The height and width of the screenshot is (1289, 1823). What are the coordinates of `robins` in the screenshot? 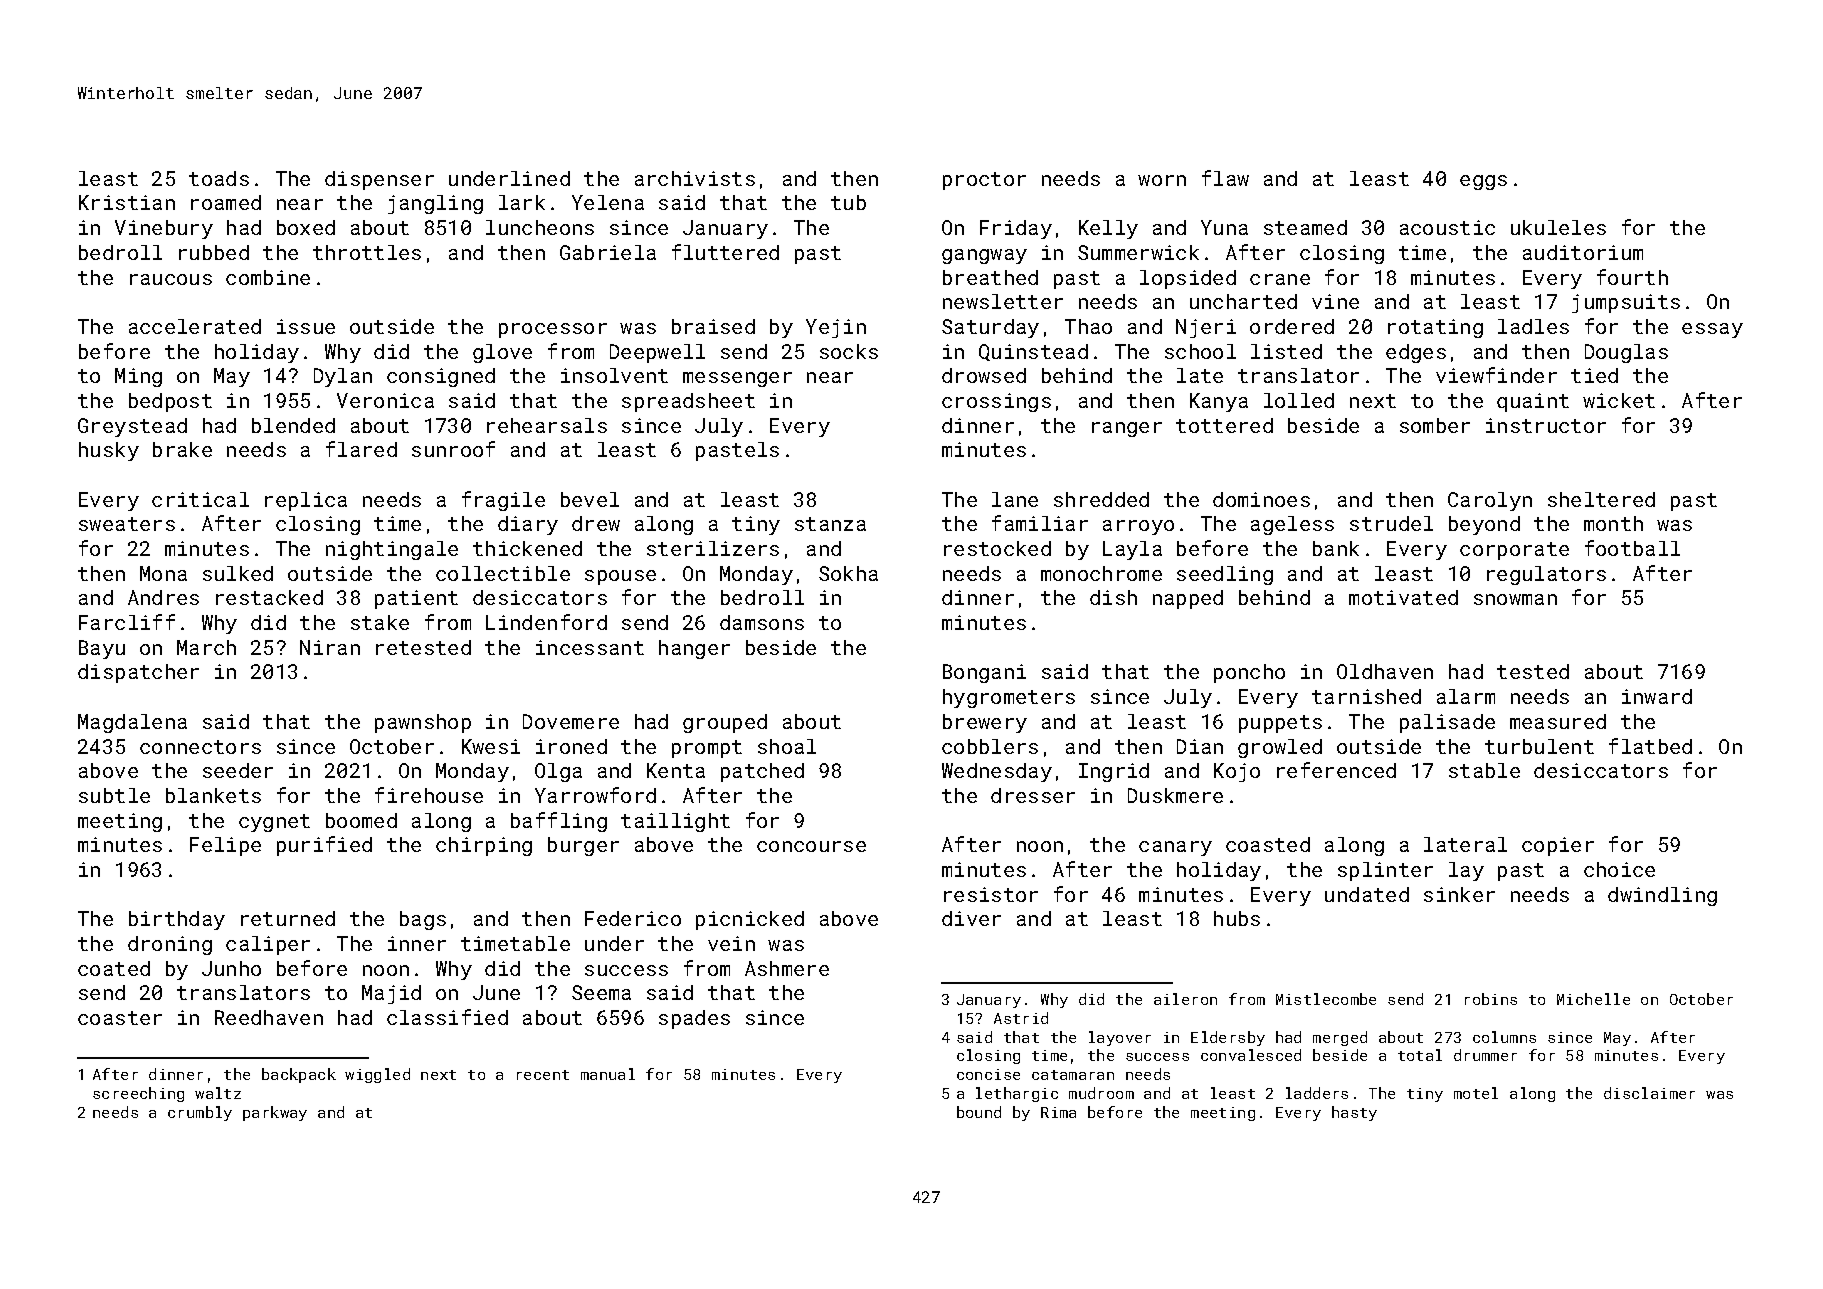 It's located at (1491, 999).
